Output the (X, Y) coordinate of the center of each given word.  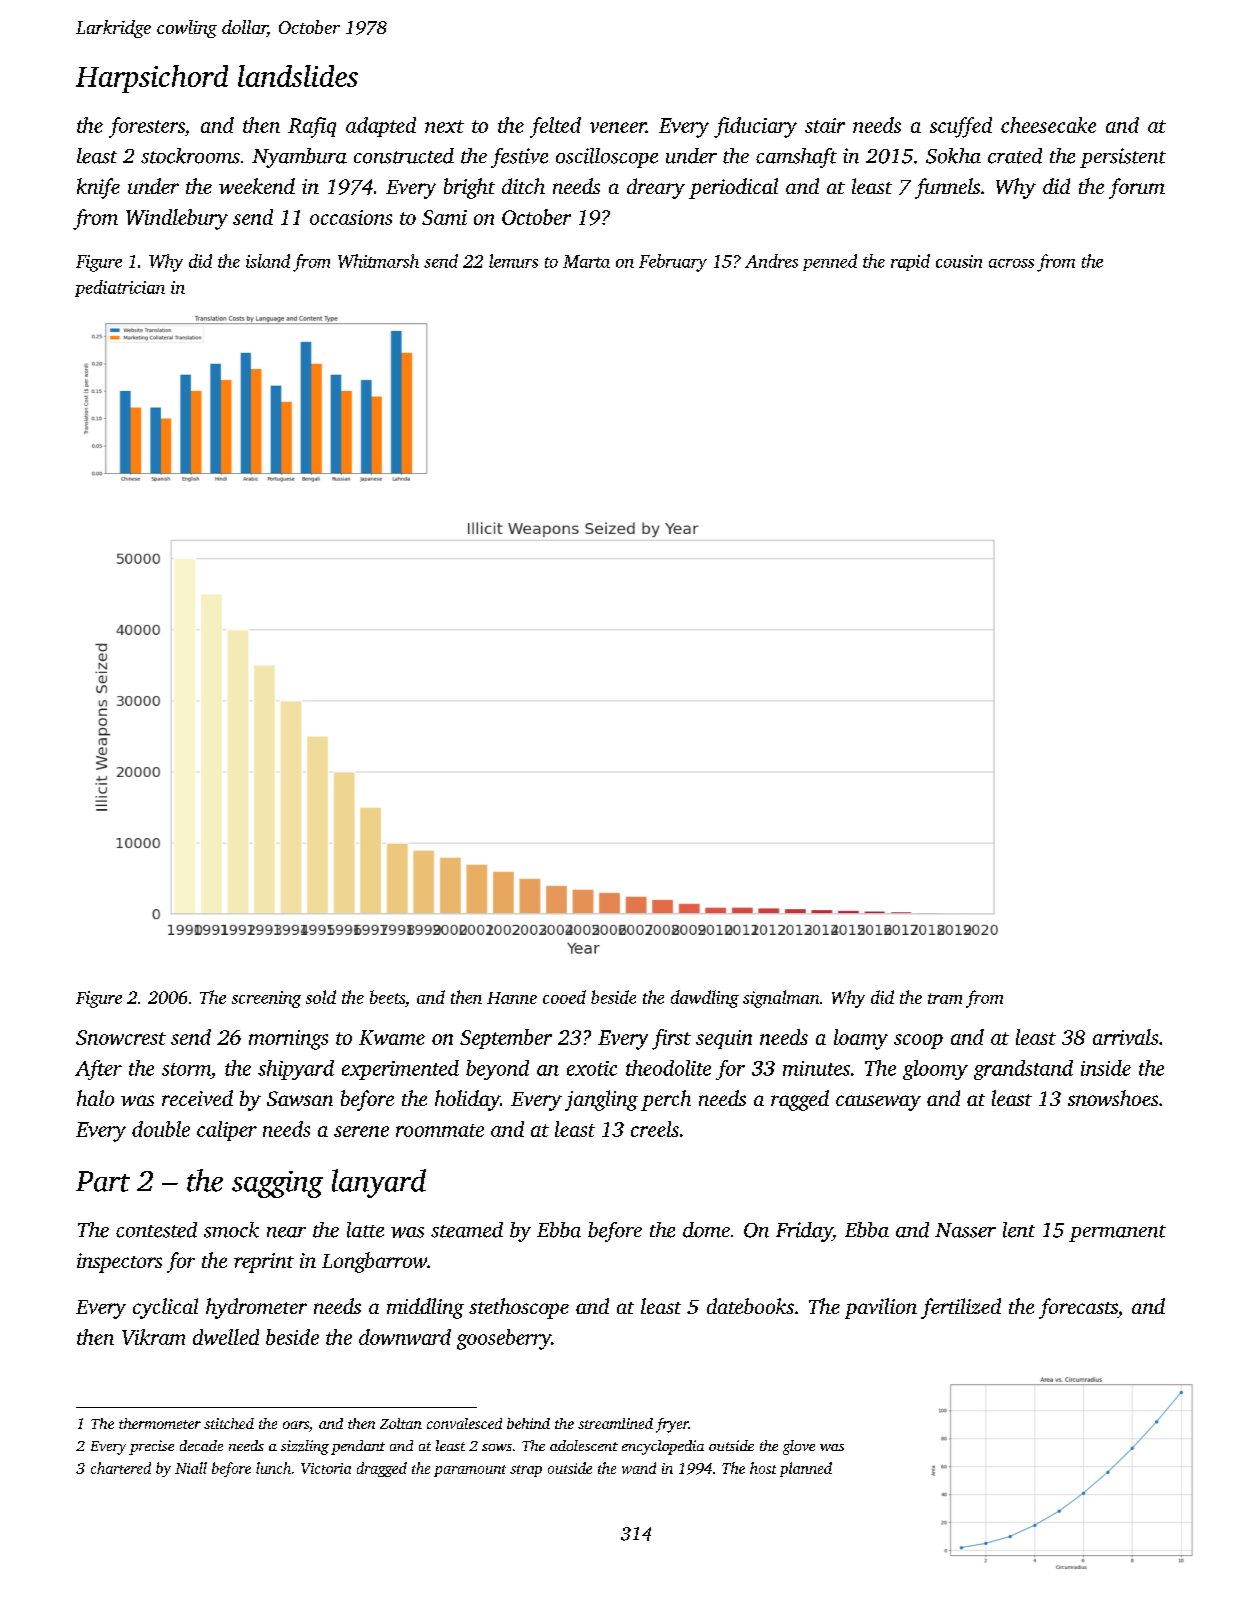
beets (387, 997)
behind (528, 1423)
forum (1137, 188)
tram (945, 998)
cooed (564, 997)
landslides (298, 76)
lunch (273, 1468)
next (444, 126)
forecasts (1078, 1308)
